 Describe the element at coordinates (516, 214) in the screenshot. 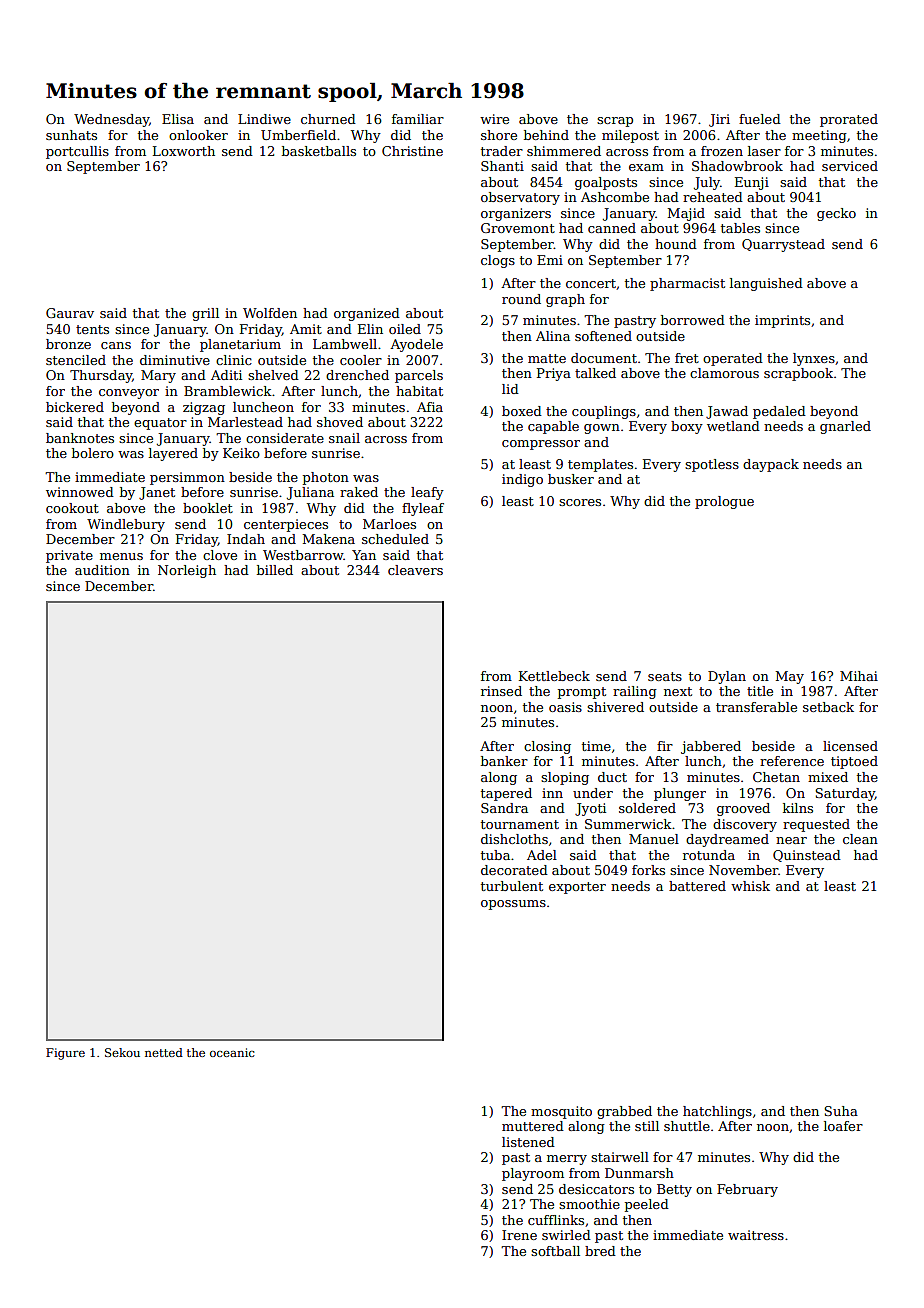

I see `organizers` at that location.
